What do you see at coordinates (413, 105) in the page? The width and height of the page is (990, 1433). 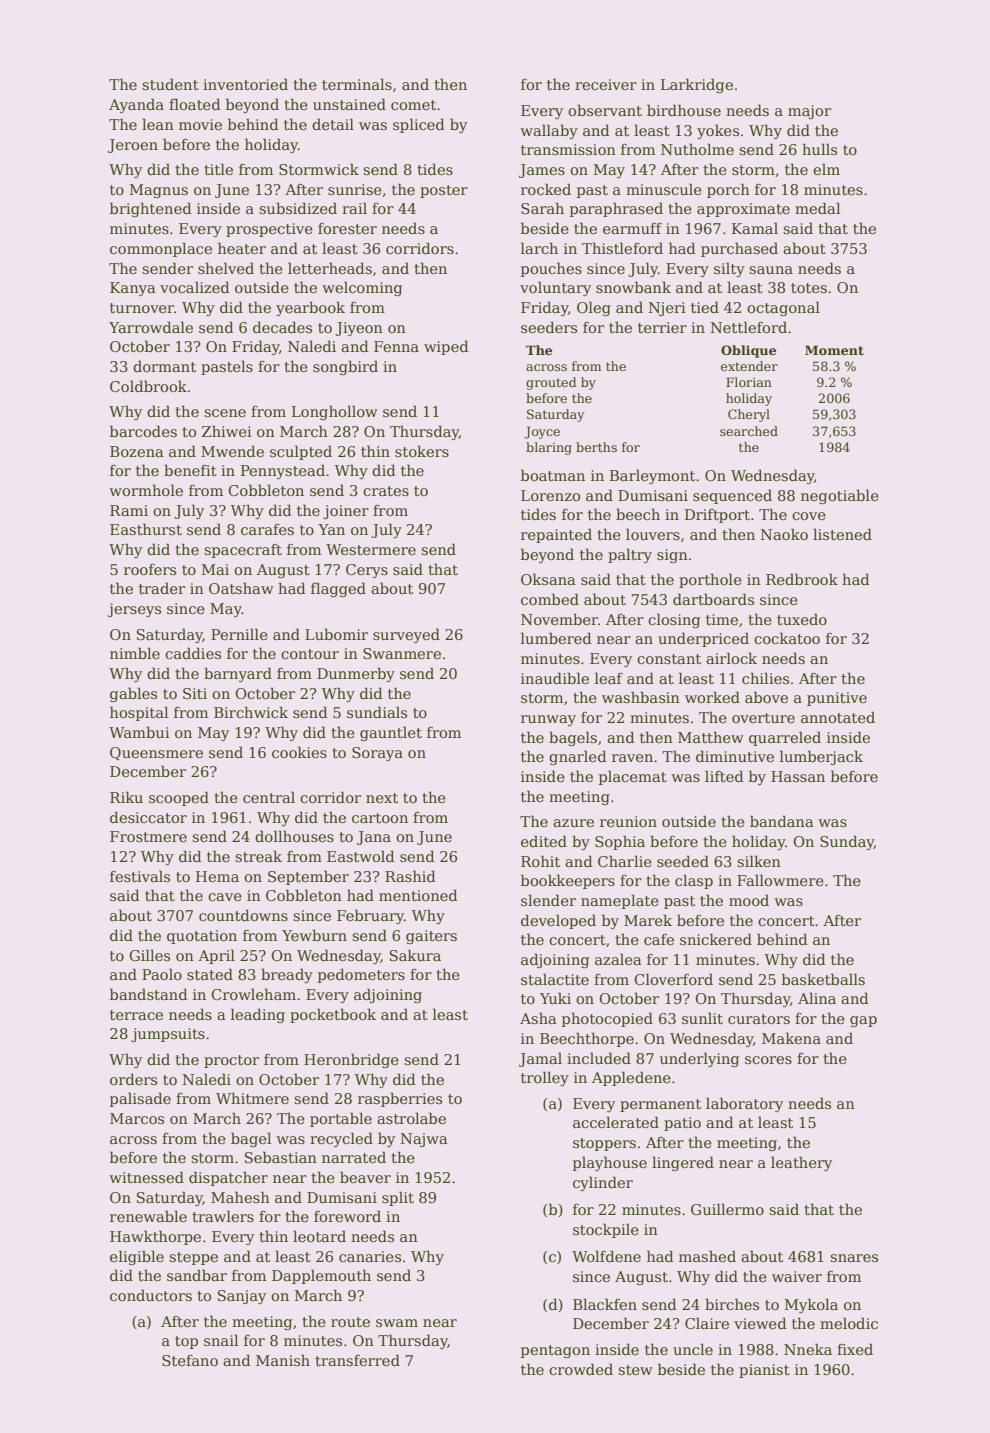 I see `comet` at bounding box center [413, 105].
